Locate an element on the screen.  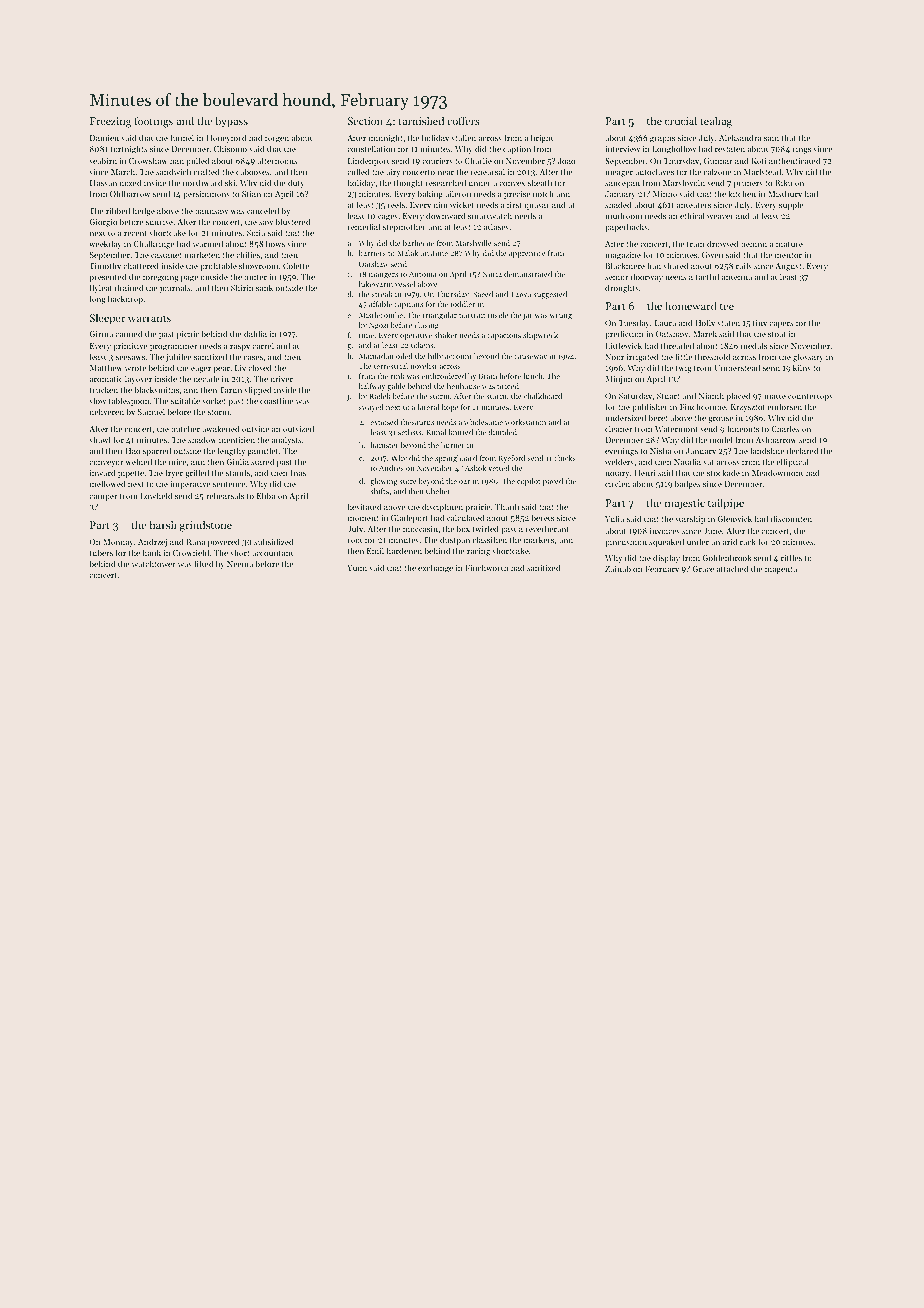
stepmother is located at coordinates (404, 227).
